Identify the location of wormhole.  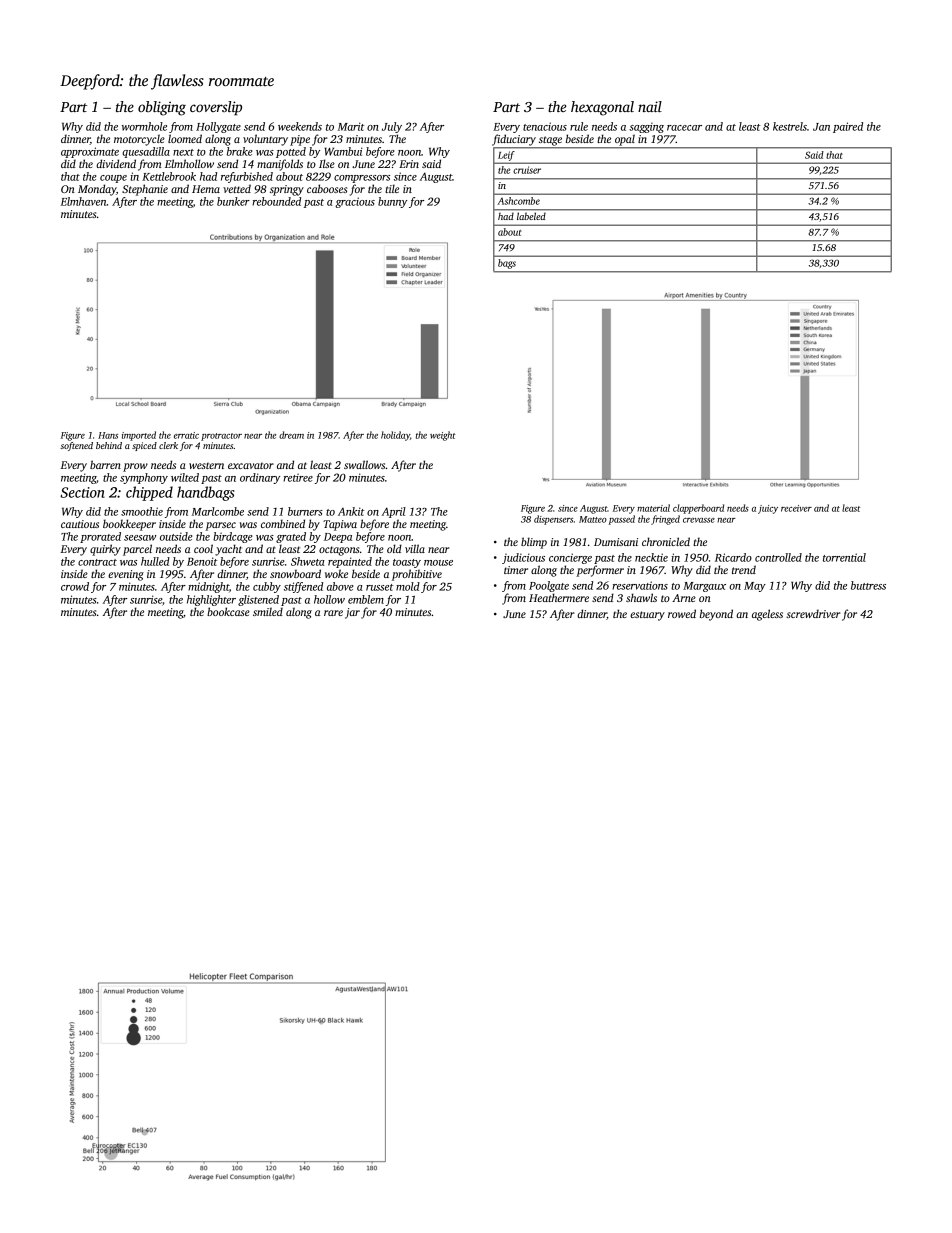
(144, 126).
